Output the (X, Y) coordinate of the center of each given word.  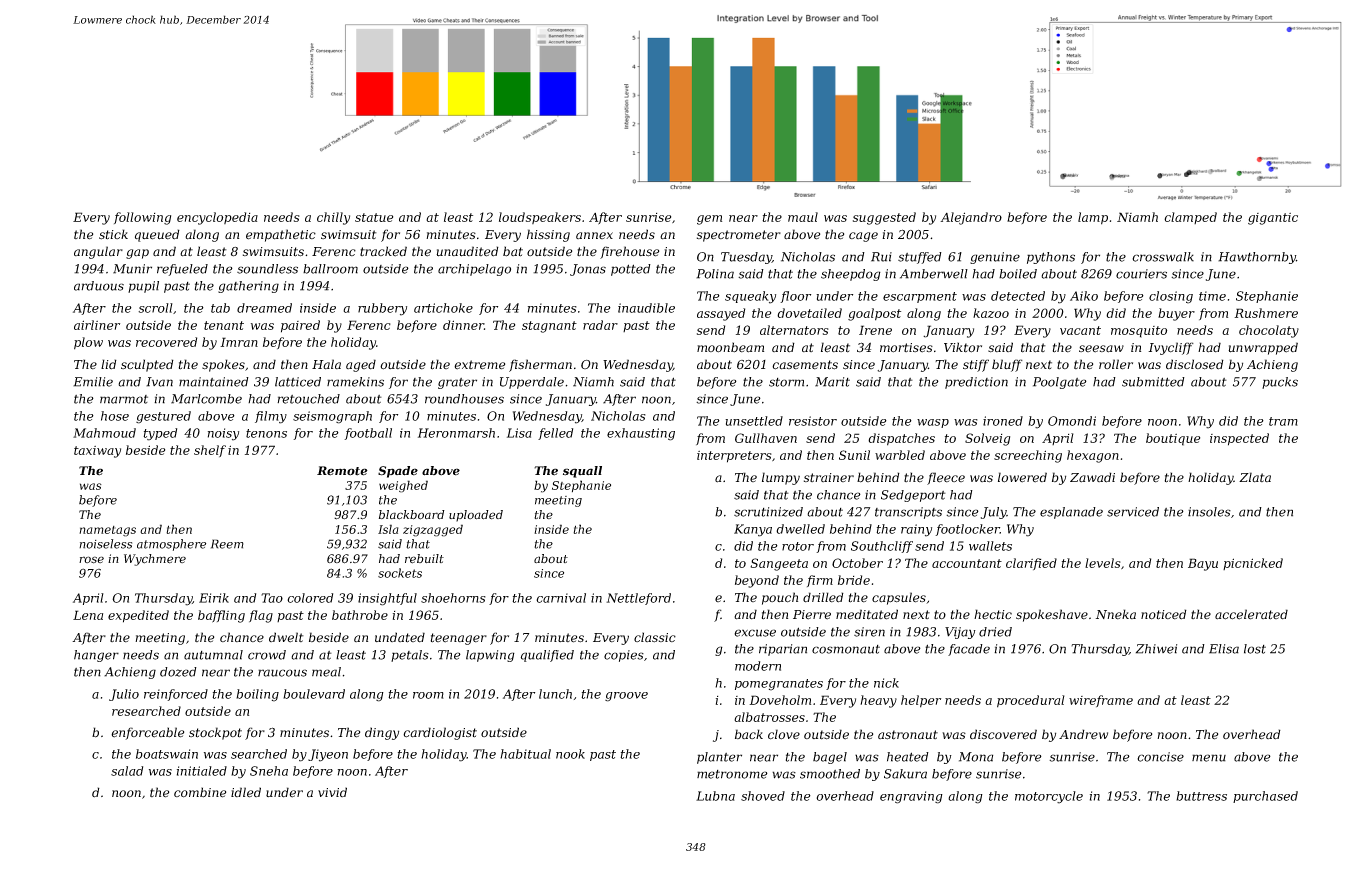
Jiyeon (328, 755)
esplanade (1071, 513)
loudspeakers (540, 218)
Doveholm (780, 700)
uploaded (476, 516)
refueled (182, 270)
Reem (227, 544)
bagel (830, 758)
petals (410, 656)
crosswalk (1163, 257)
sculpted (147, 365)
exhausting (641, 434)
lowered (1022, 477)
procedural (1031, 701)
